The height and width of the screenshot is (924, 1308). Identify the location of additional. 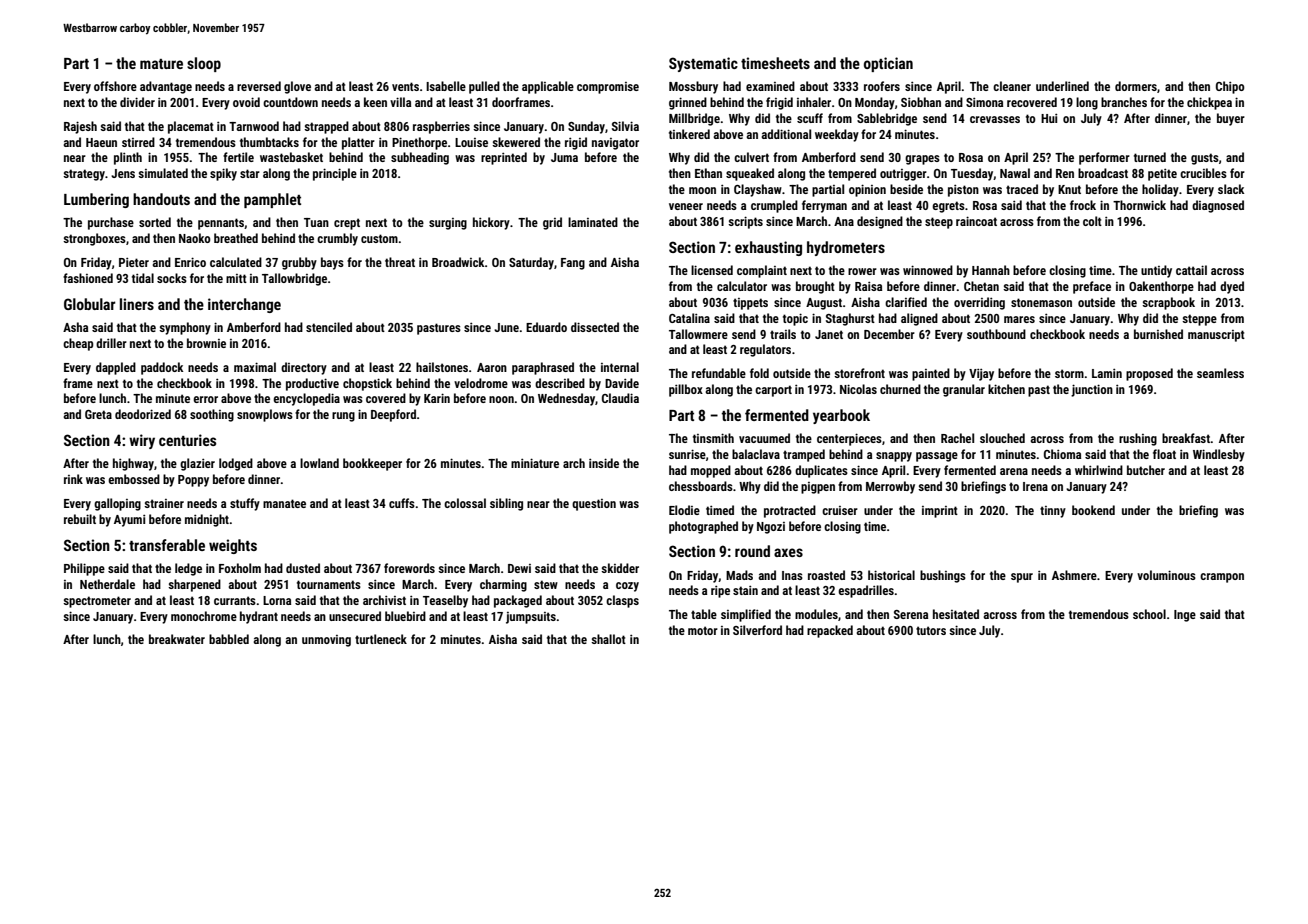
(786, 134).
